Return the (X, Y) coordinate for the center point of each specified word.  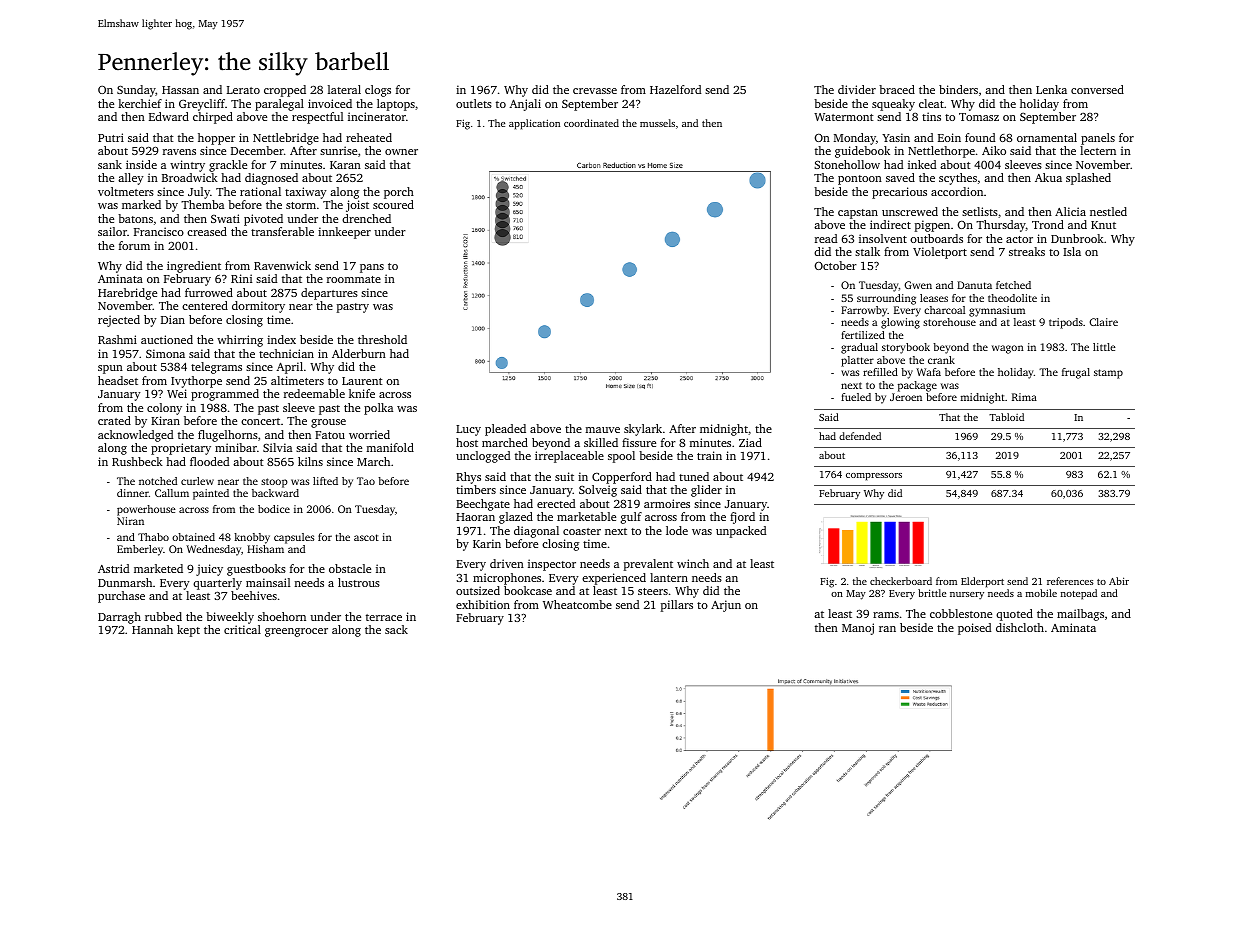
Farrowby (864, 311)
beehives (254, 595)
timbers (476, 489)
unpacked (741, 532)
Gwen (918, 285)
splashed (1088, 179)
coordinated (591, 123)
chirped (213, 118)
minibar (236, 447)
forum (134, 245)
